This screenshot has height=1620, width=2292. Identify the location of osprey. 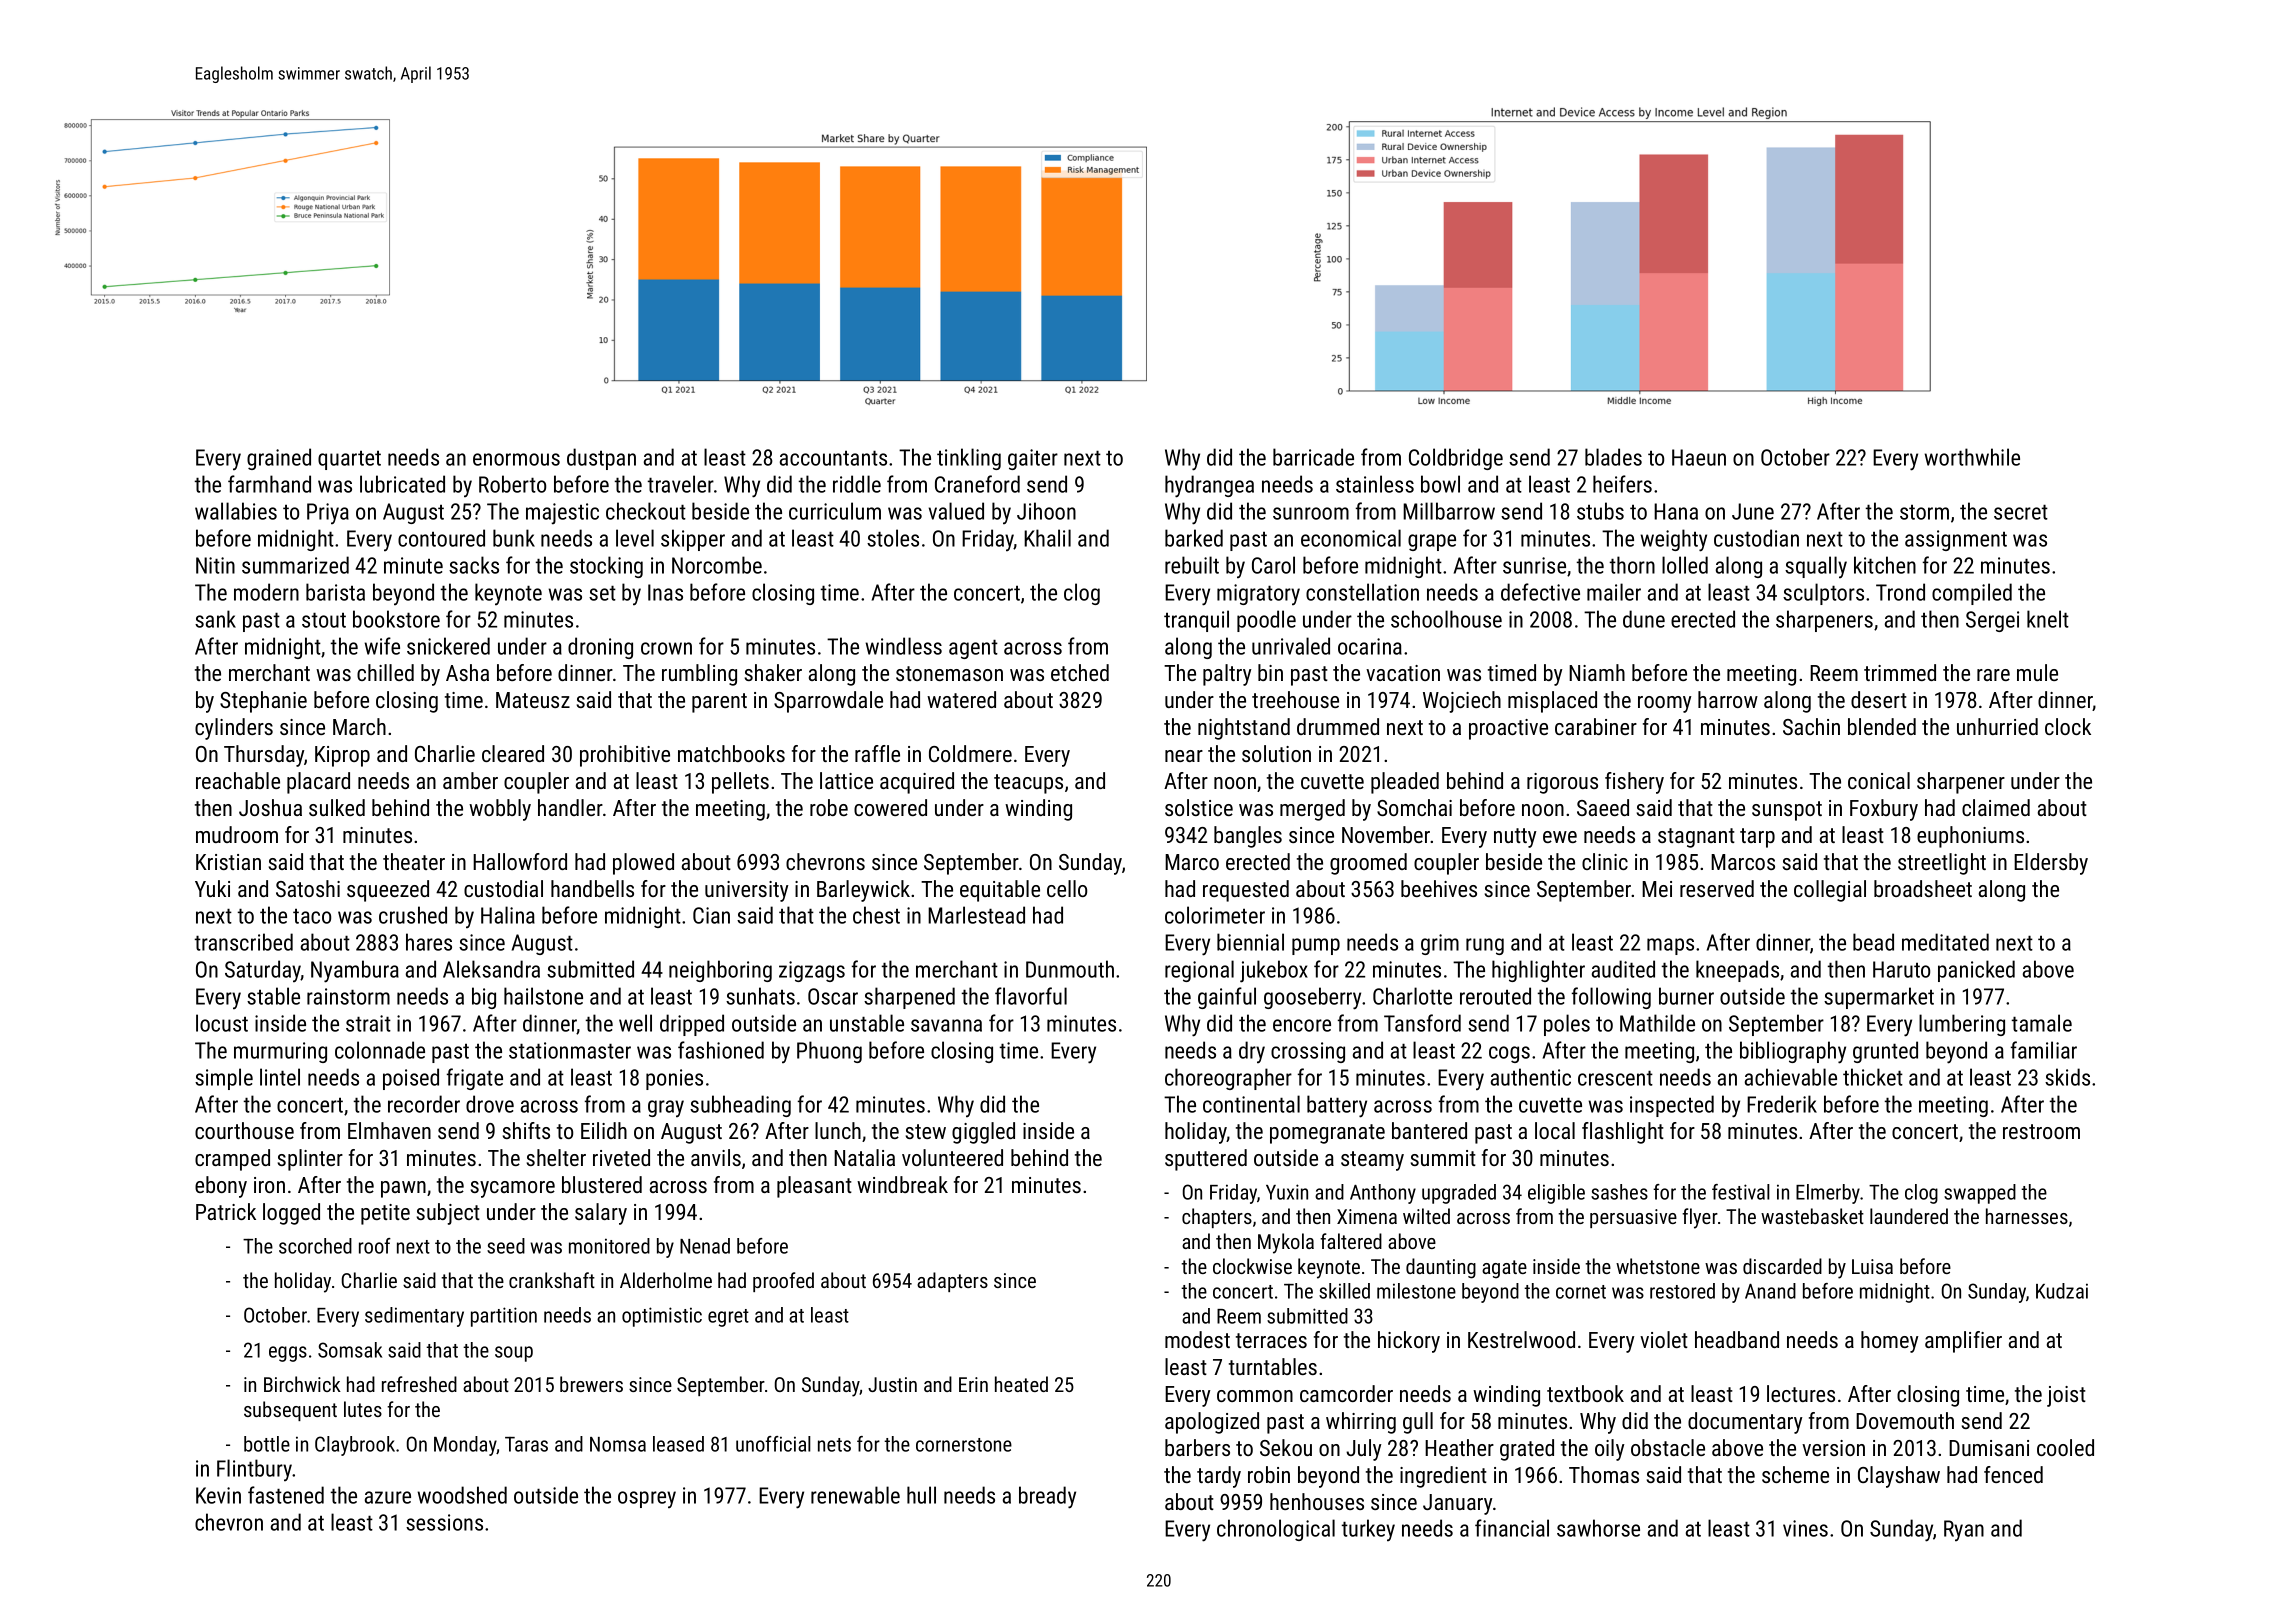
(647, 1499).
